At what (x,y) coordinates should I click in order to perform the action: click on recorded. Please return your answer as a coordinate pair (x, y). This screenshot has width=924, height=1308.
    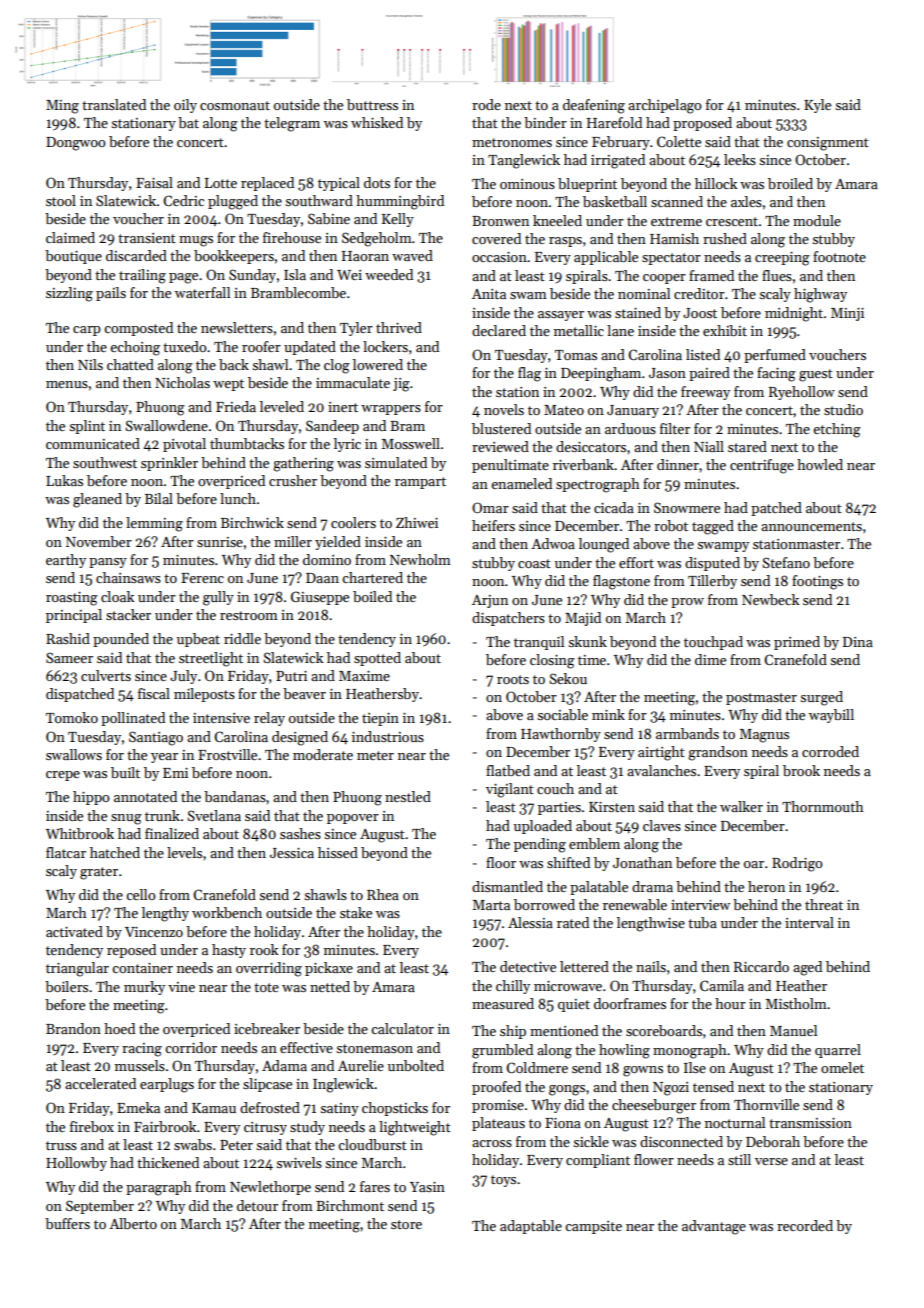
    Looking at the image, I should click on (805, 1225).
